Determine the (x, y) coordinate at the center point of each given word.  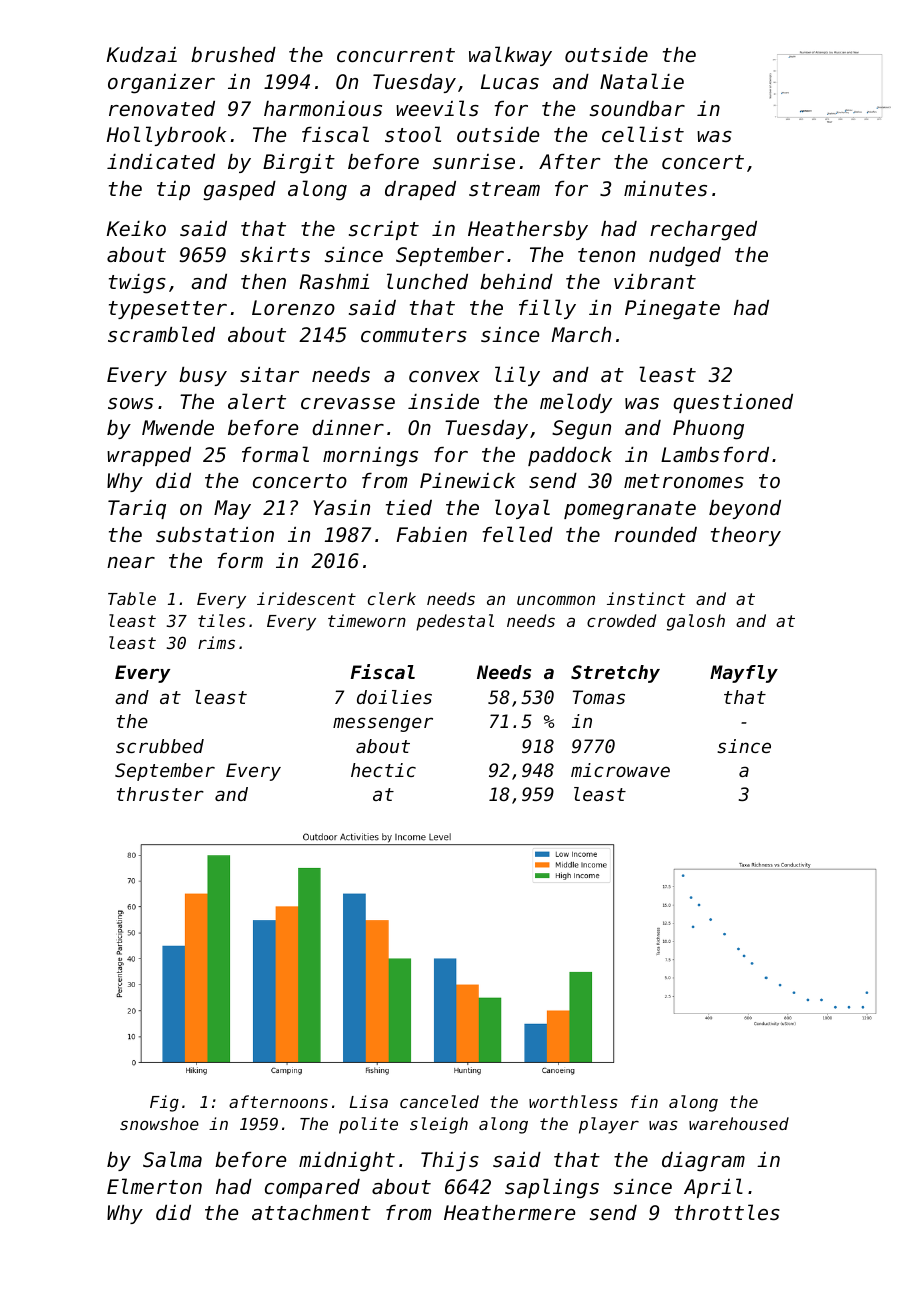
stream (504, 189)
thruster (160, 794)
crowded (621, 620)
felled (518, 534)
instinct (646, 598)
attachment (311, 1213)
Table (132, 598)
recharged (703, 231)
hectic (383, 770)
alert (257, 401)
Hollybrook (166, 136)
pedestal (455, 622)
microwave (620, 770)
